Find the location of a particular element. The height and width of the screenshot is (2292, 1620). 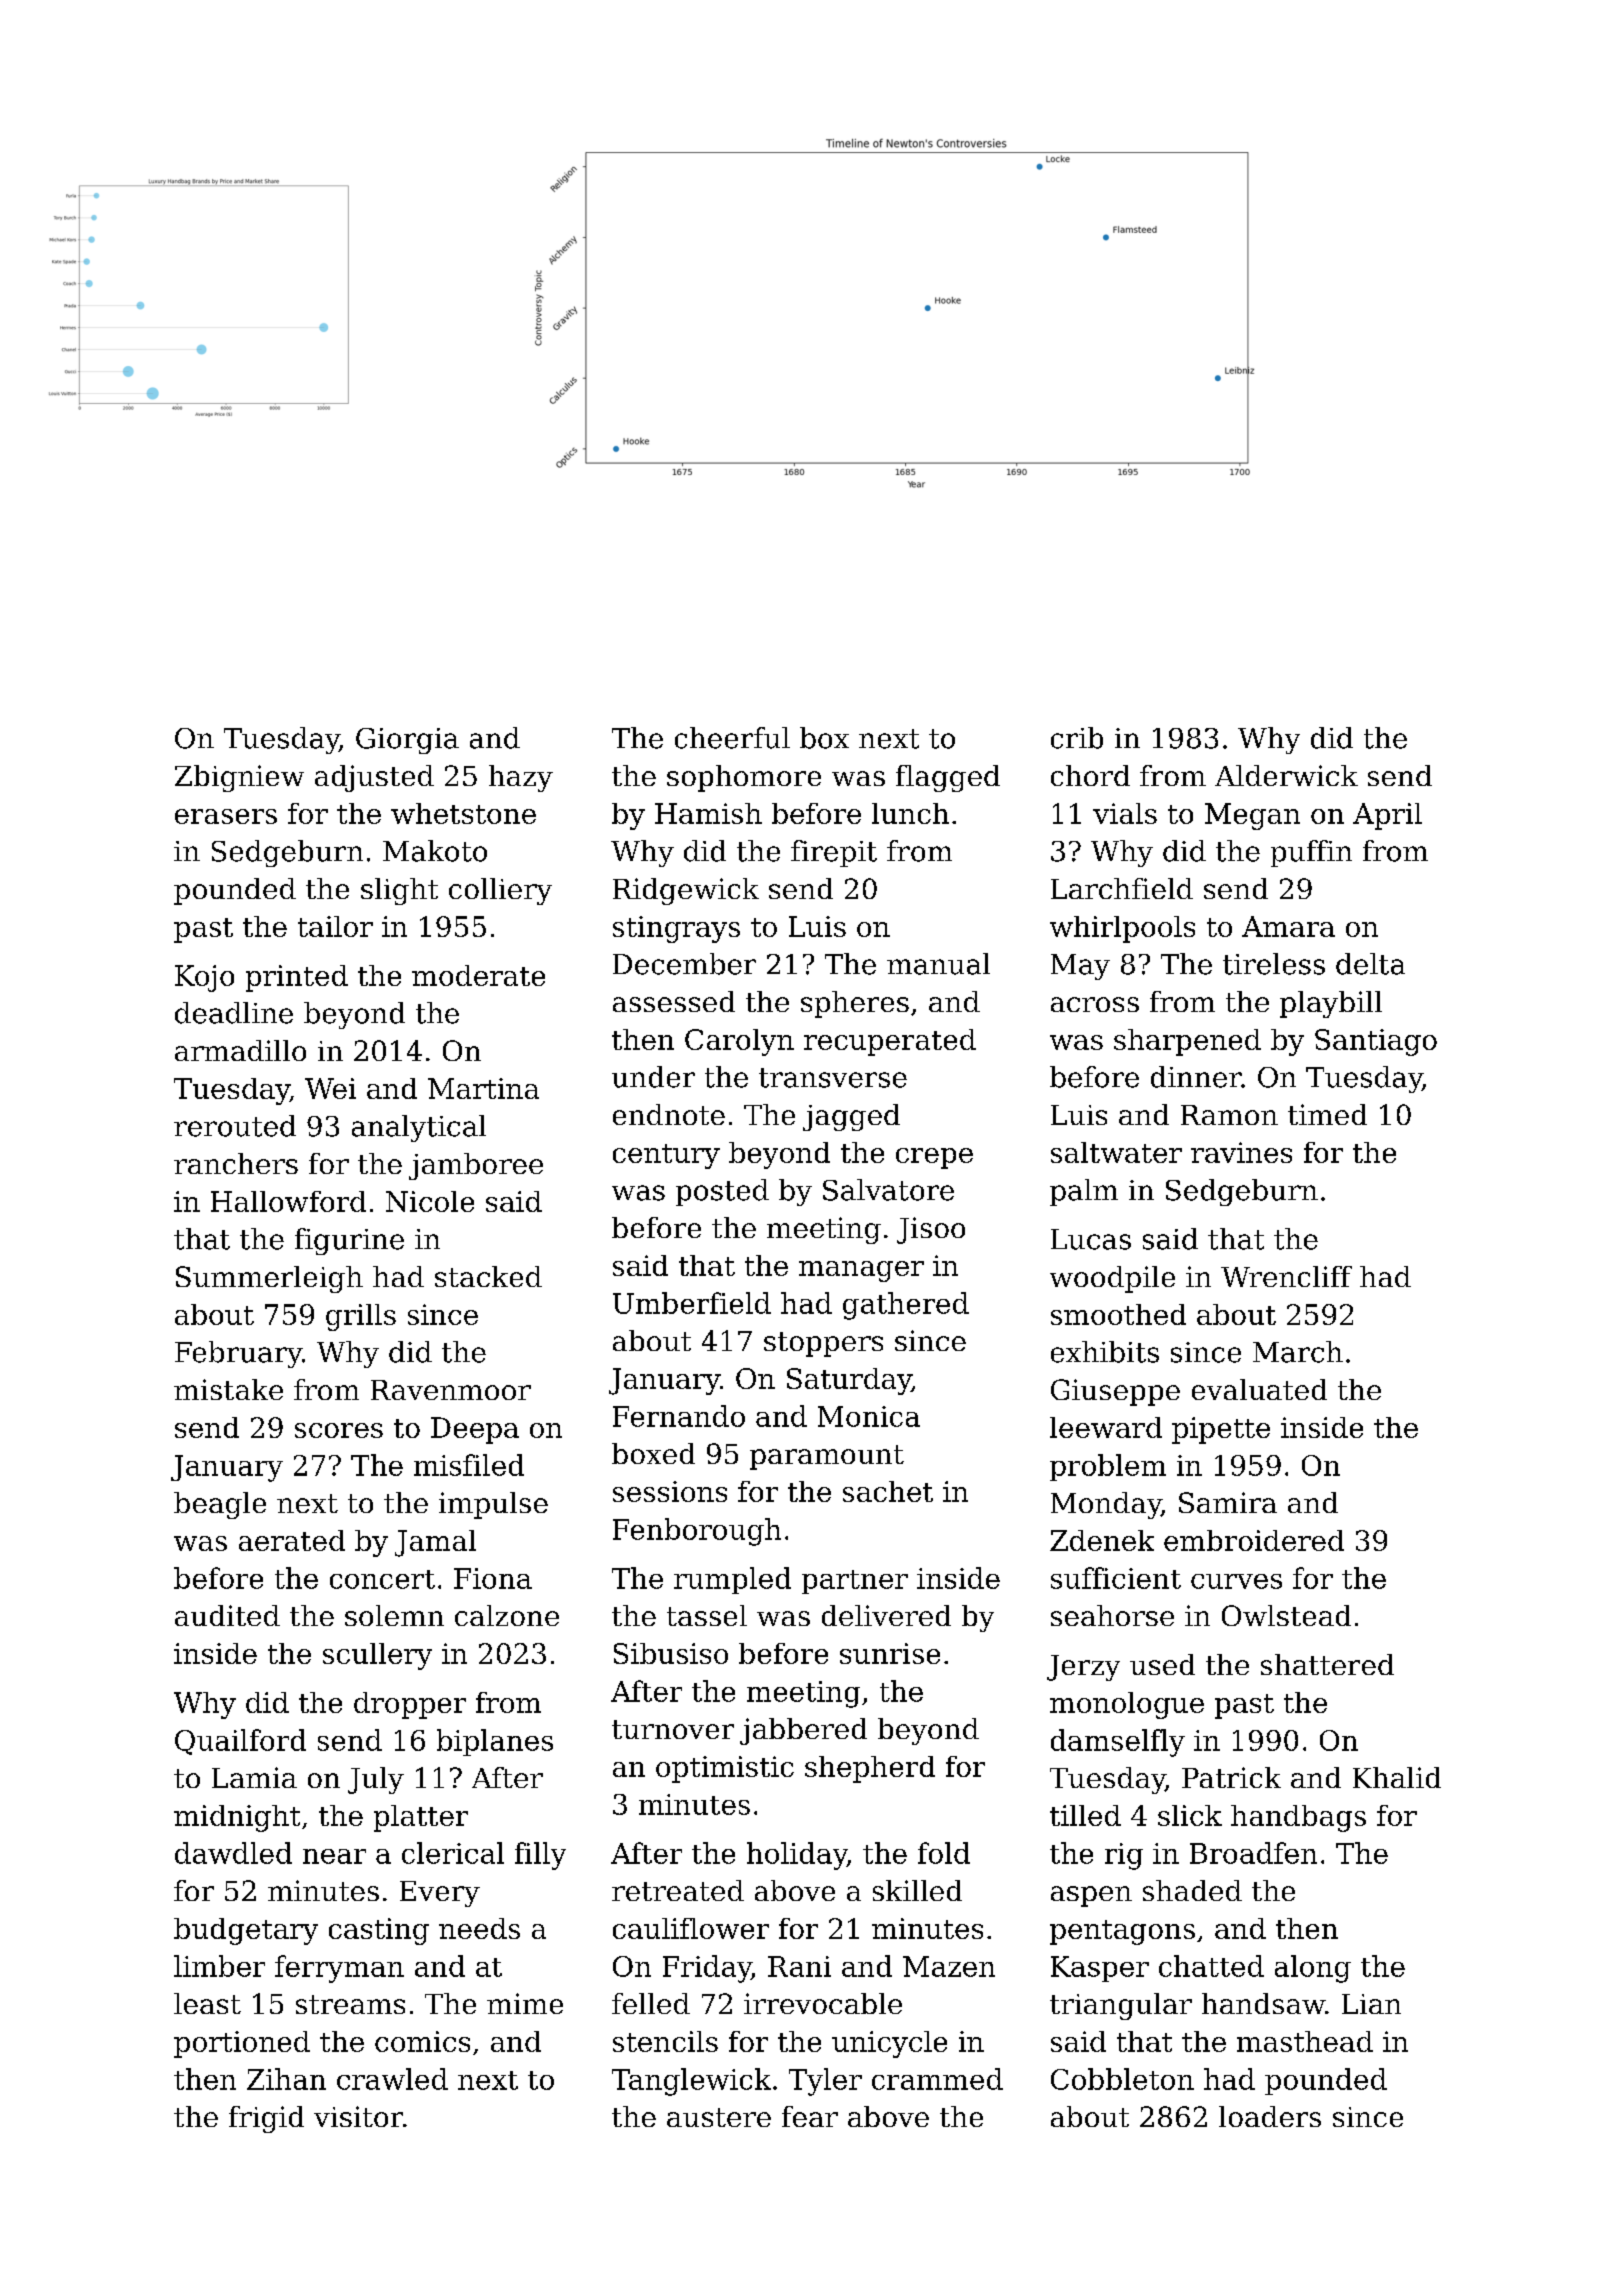

erasers is located at coordinates (226, 816).
